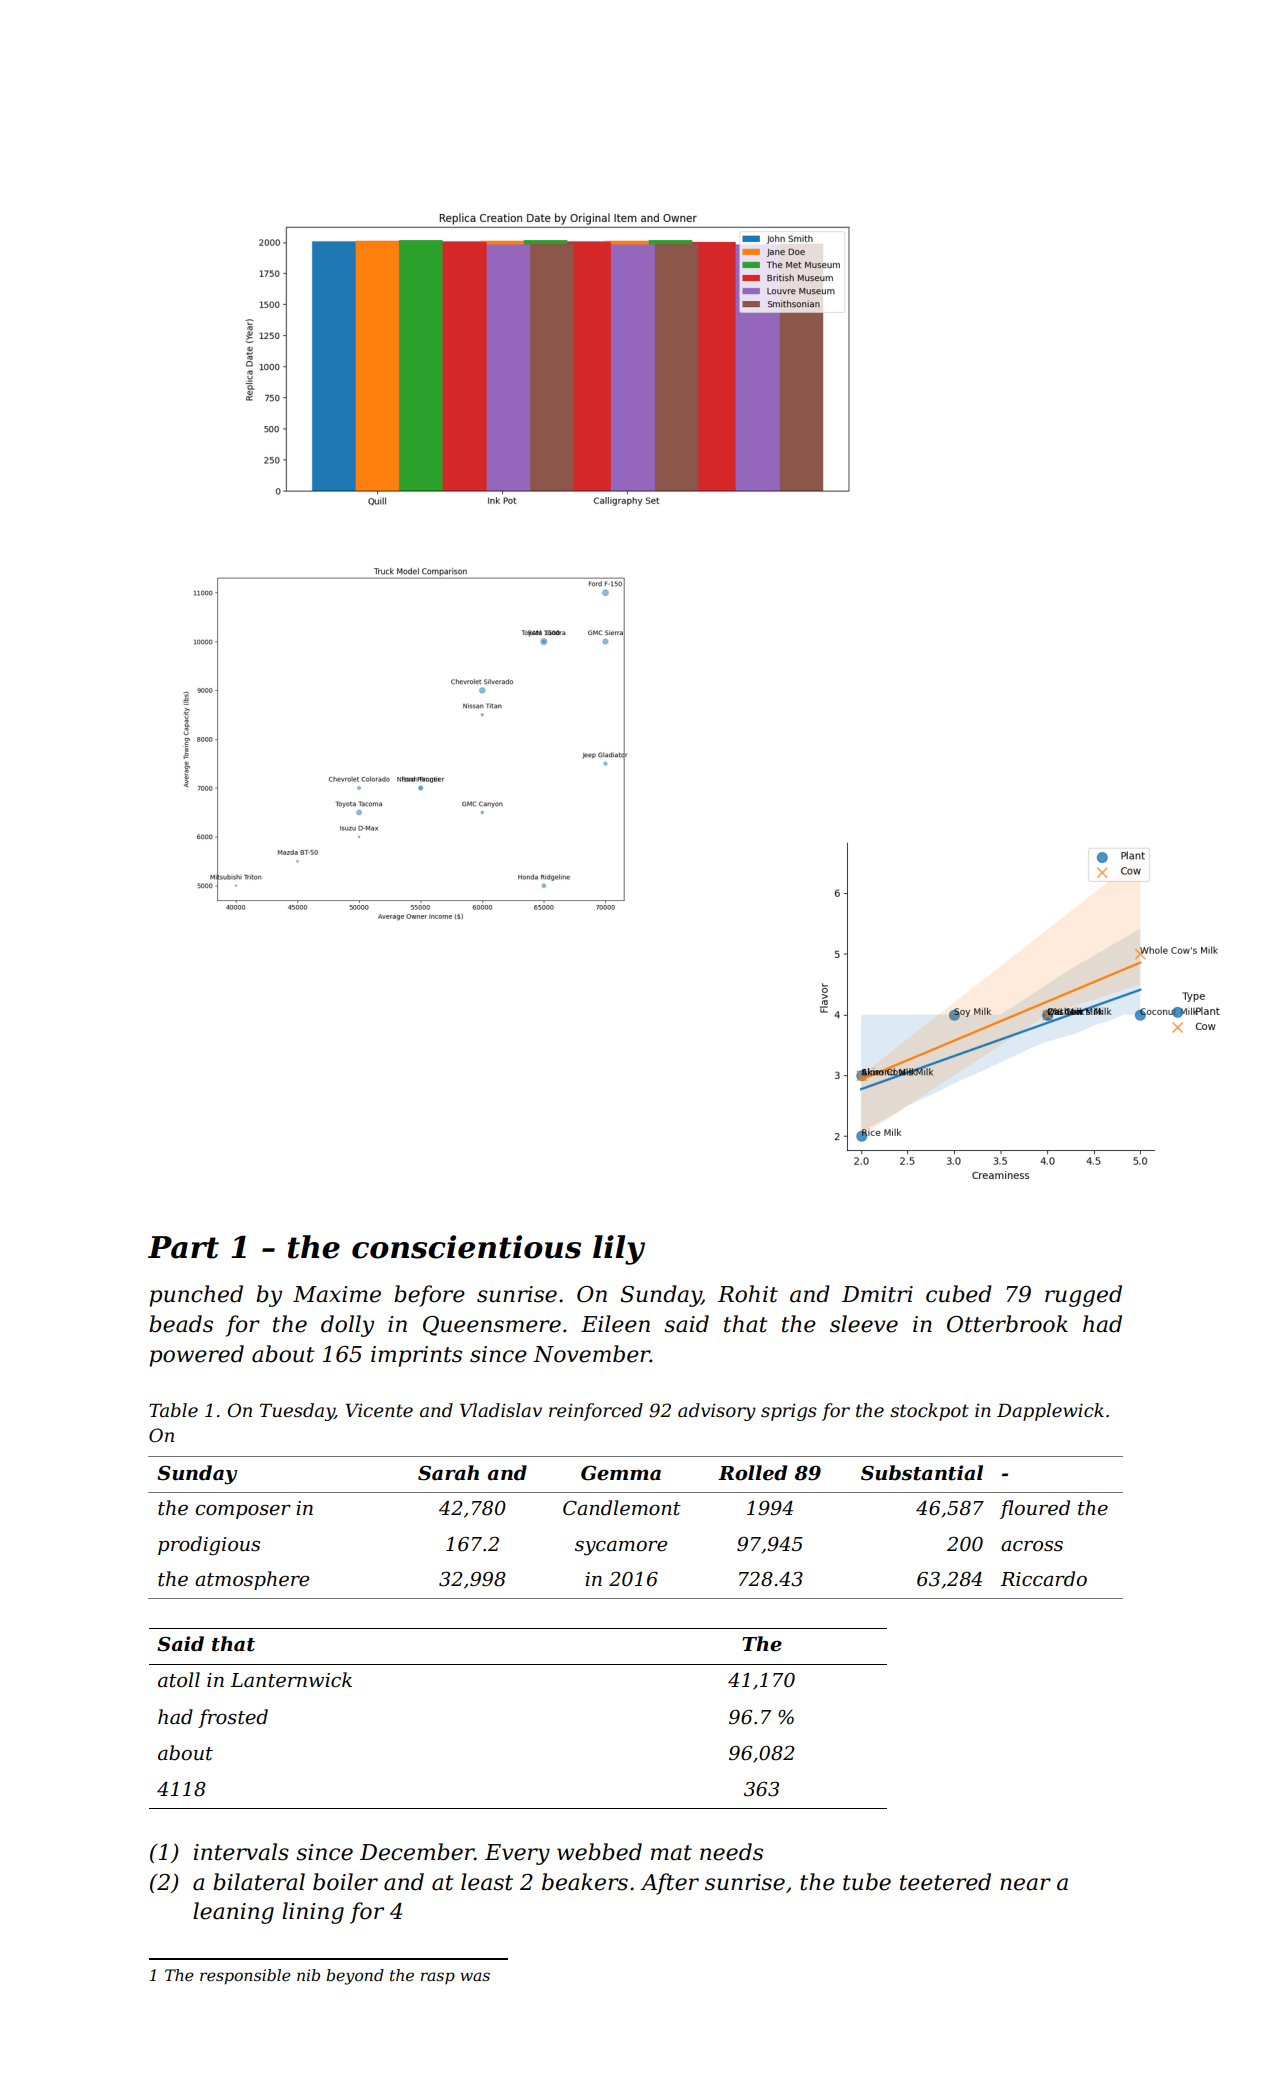 The width and height of the page is (1272, 2095). What do you see at coordinates (245, 1977) in the page?
I see `responsible` at bounding box center [245, 1977].
